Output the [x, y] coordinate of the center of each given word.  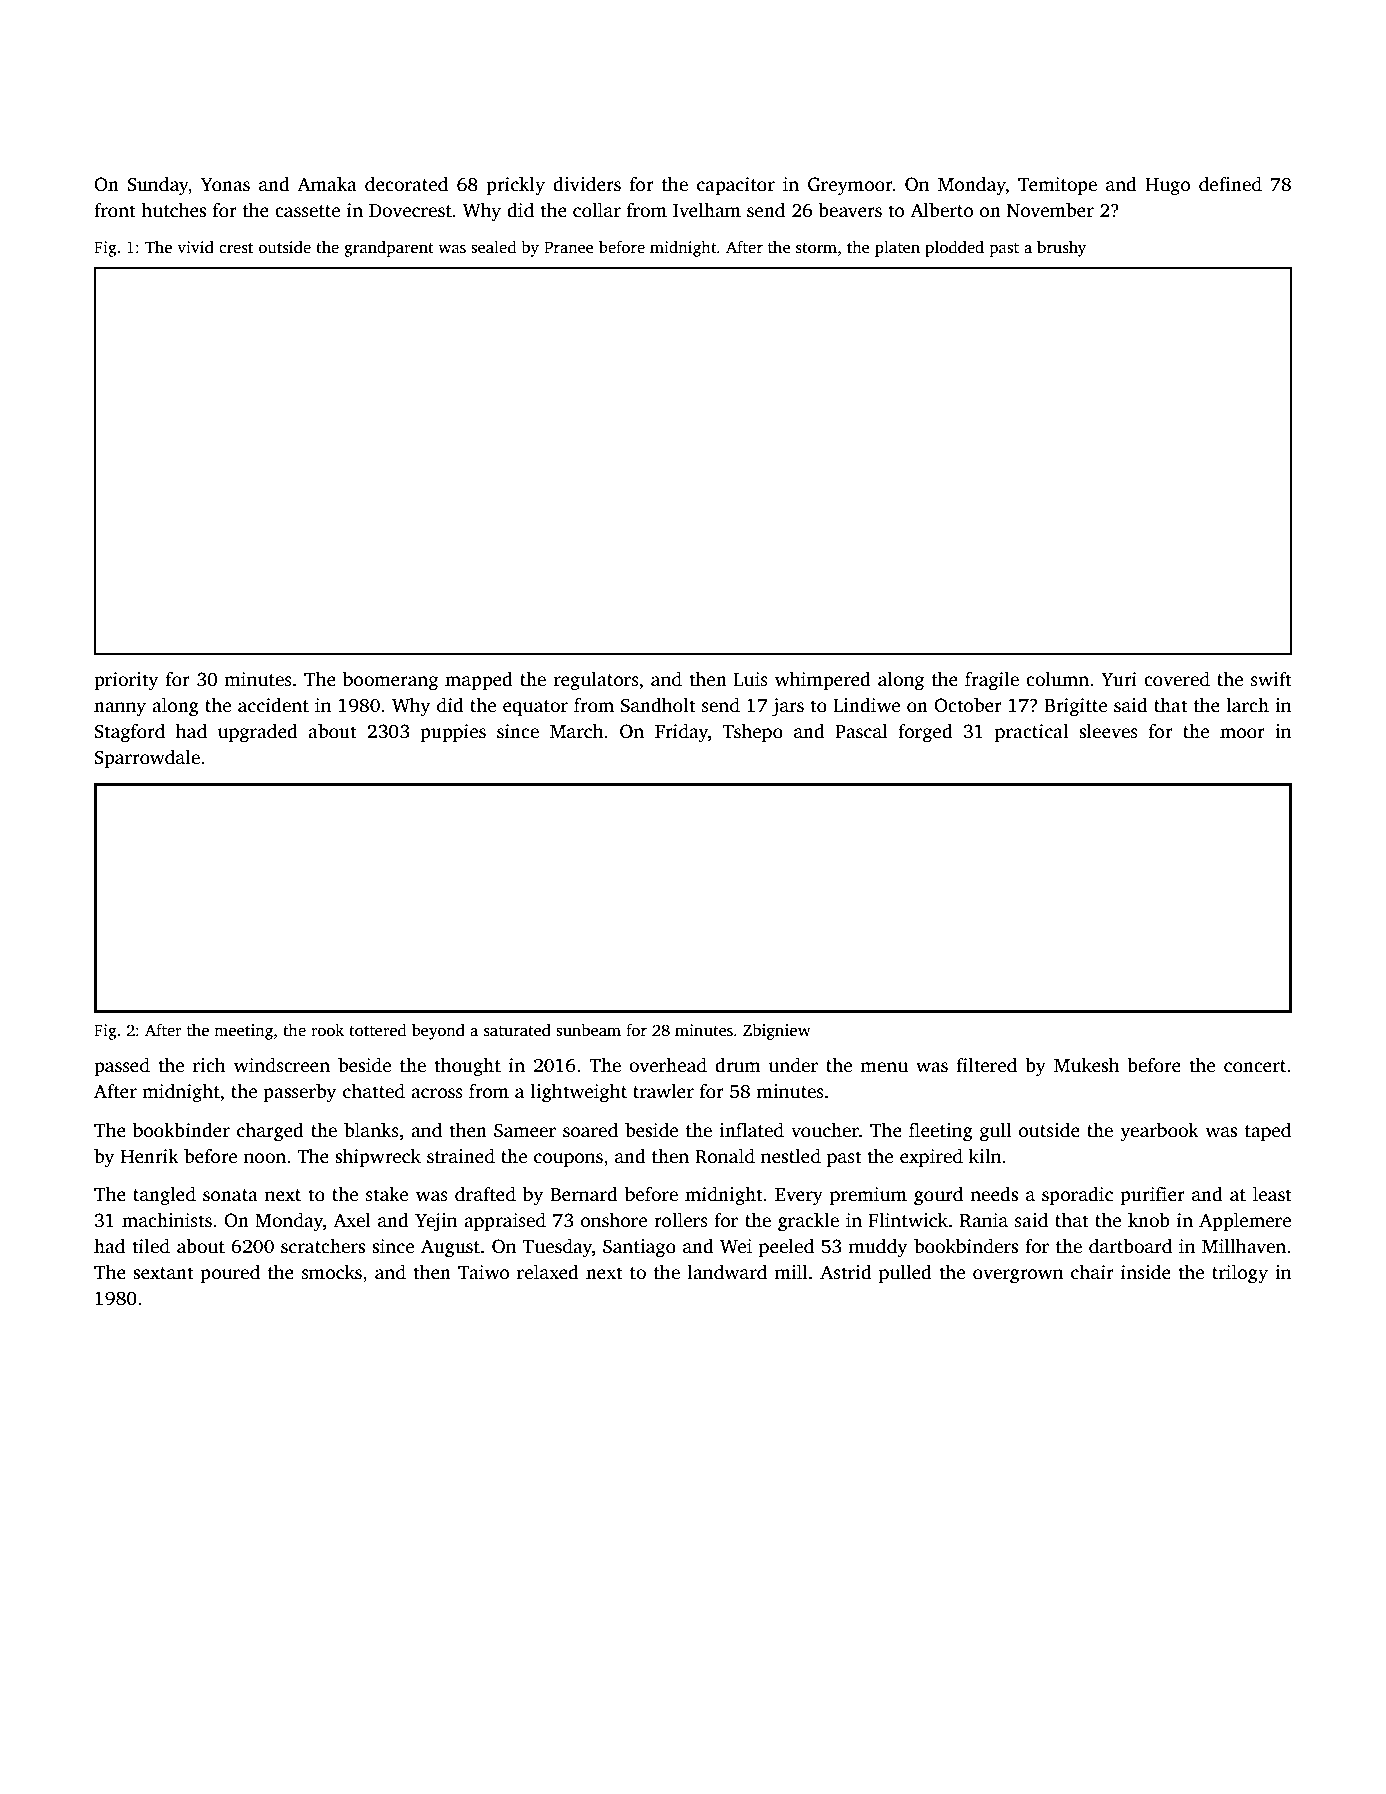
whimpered [823, 681]
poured [230, 1274]
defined [1230, 184]
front [115, 210]
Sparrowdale [147, 759]
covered [1177, 679]
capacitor [736, 186]
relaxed [548, 1272]
